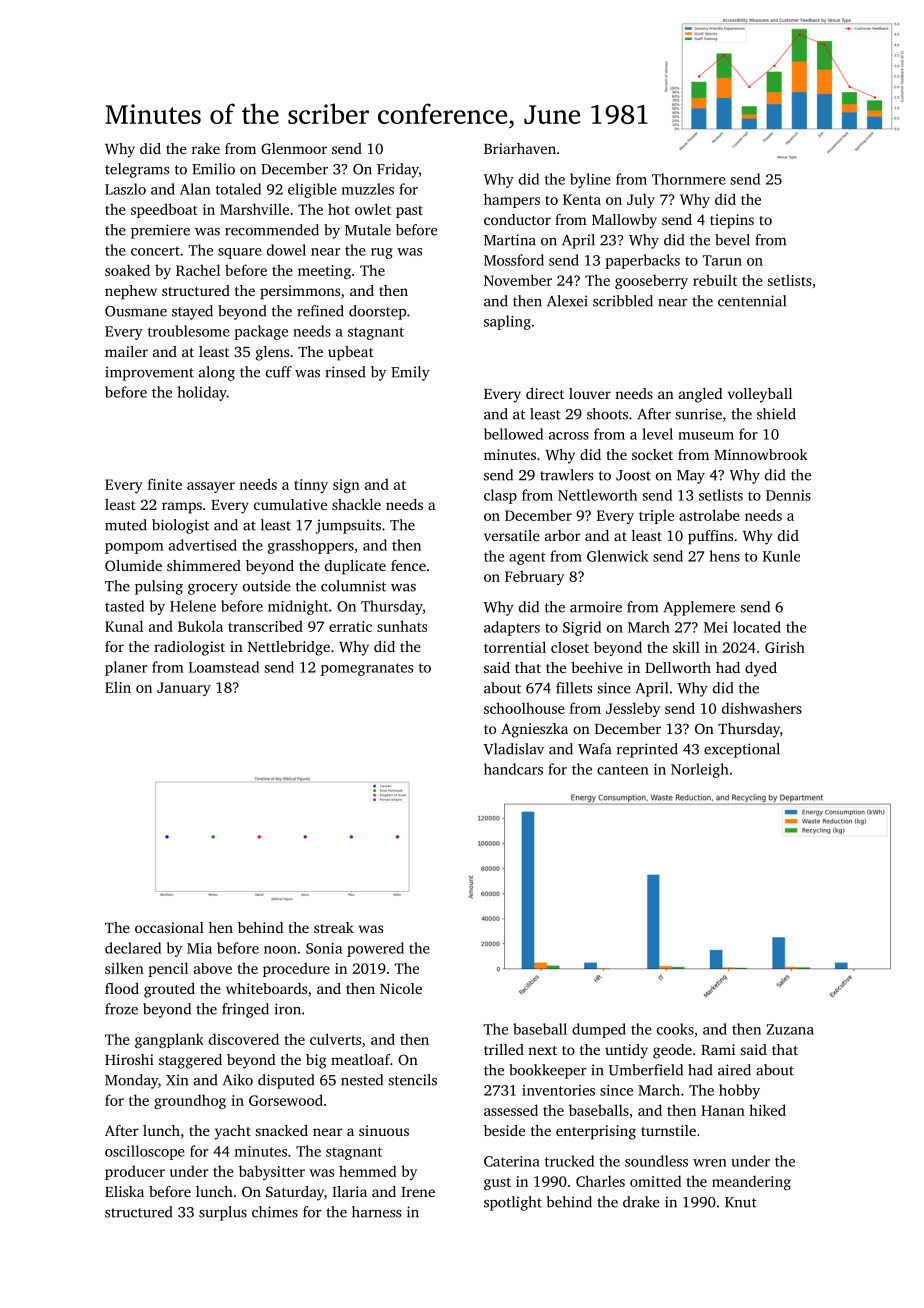 The image size is (924, 1308). What do you see at coordinates (410, 373) in the image?
I see `Emily` at bounding box center [410, 373].
